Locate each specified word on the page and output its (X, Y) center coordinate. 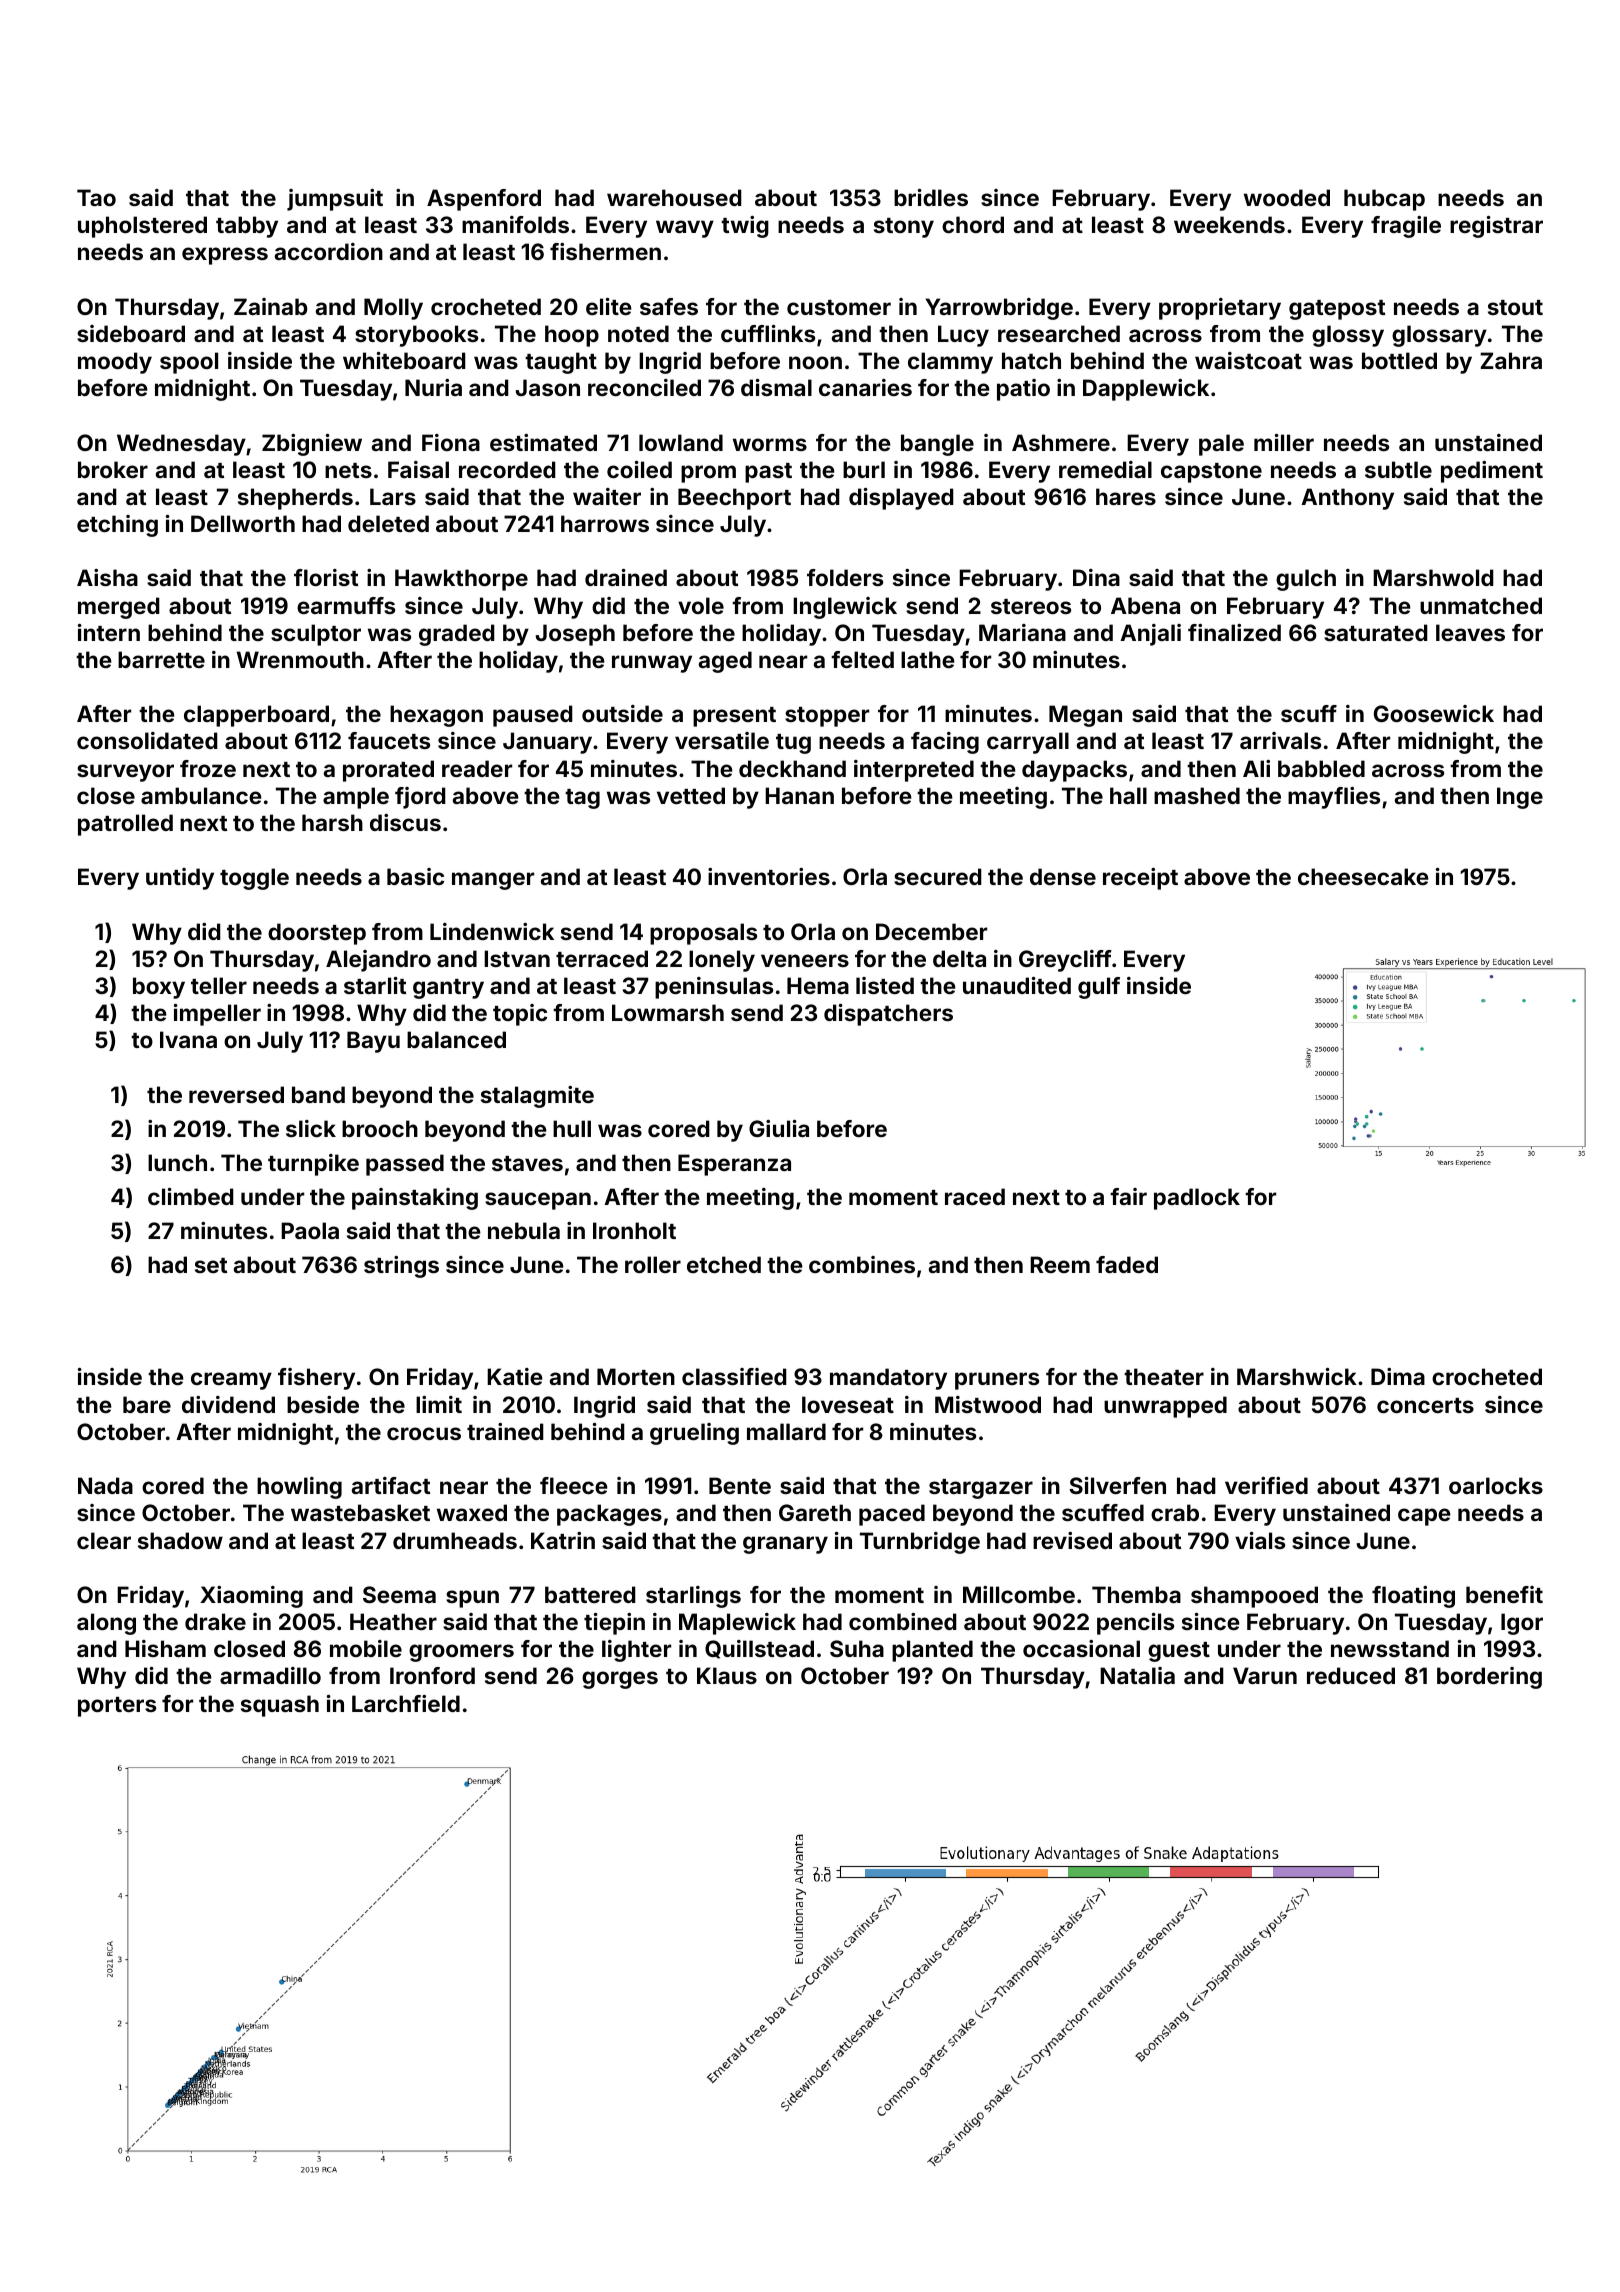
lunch (177, 1162)
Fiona (451, 442)
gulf (1099, 988)
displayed (901, 499)
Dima (1398, 1376)
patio (1023, 390)
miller (1284, 442)
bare (147, 1404)
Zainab (270, 306)
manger (493, 881)
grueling (694, 1434)
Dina (1096, 577)
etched (724, 1264)
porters (117, 1707)
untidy (180, 879)
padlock (1197, 1199)
